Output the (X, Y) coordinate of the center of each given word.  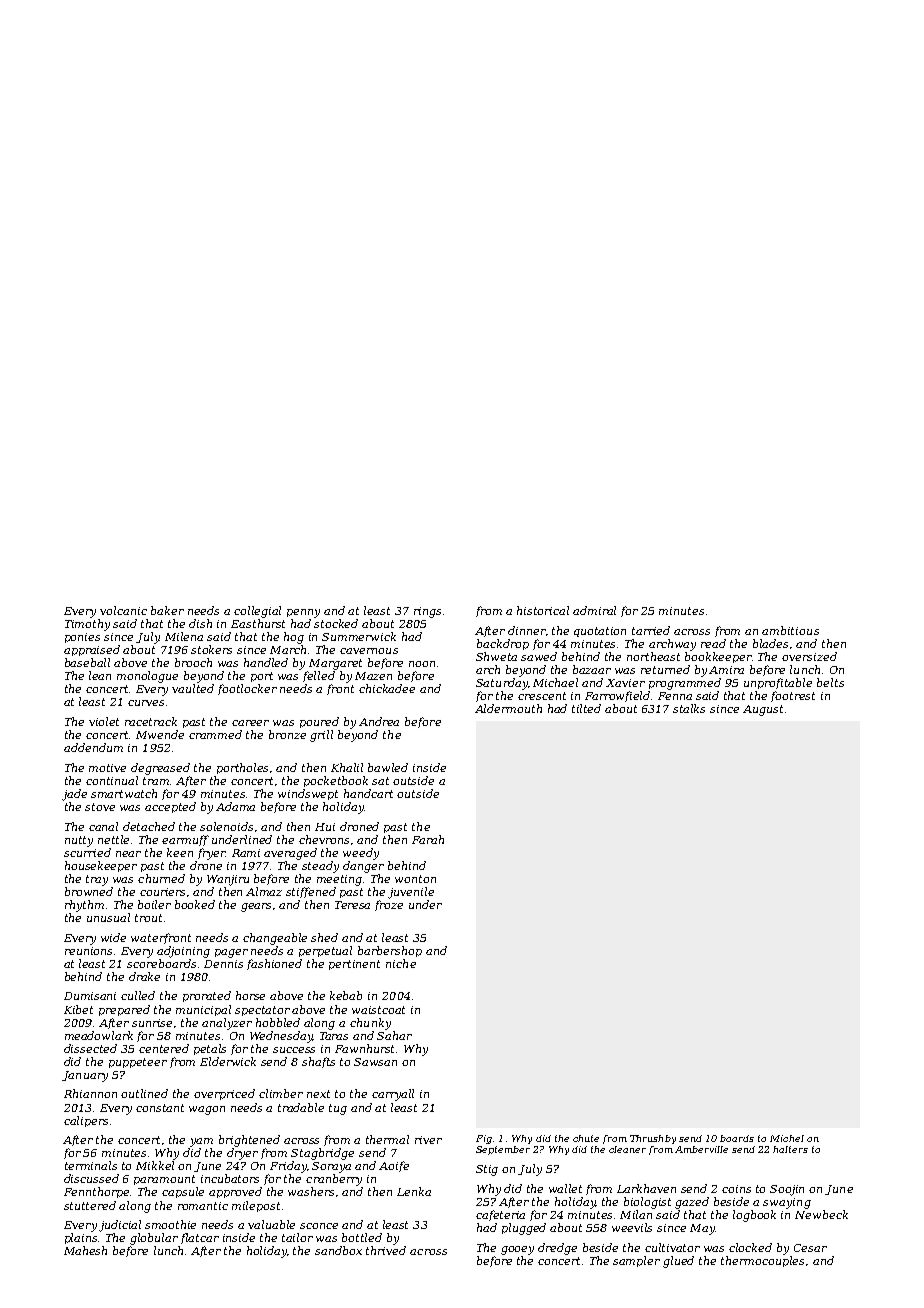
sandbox (338, 1250)
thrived (386, 1250)
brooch (193, 662)
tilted (586, 708)
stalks (689, 708)
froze (389, 905)
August (763, 710)
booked (195, 904)
